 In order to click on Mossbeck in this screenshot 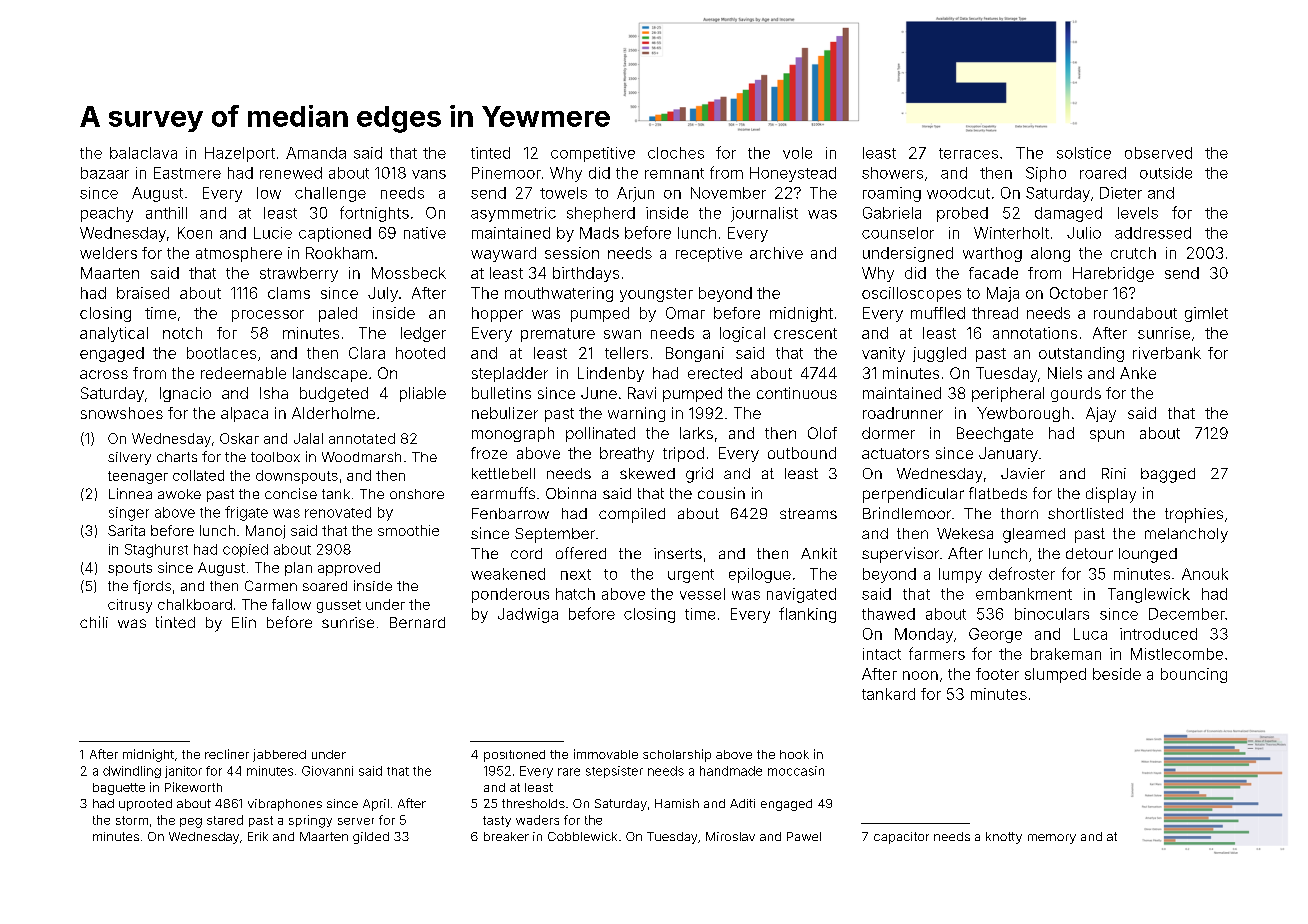, I will do `click(409, 273)`.
